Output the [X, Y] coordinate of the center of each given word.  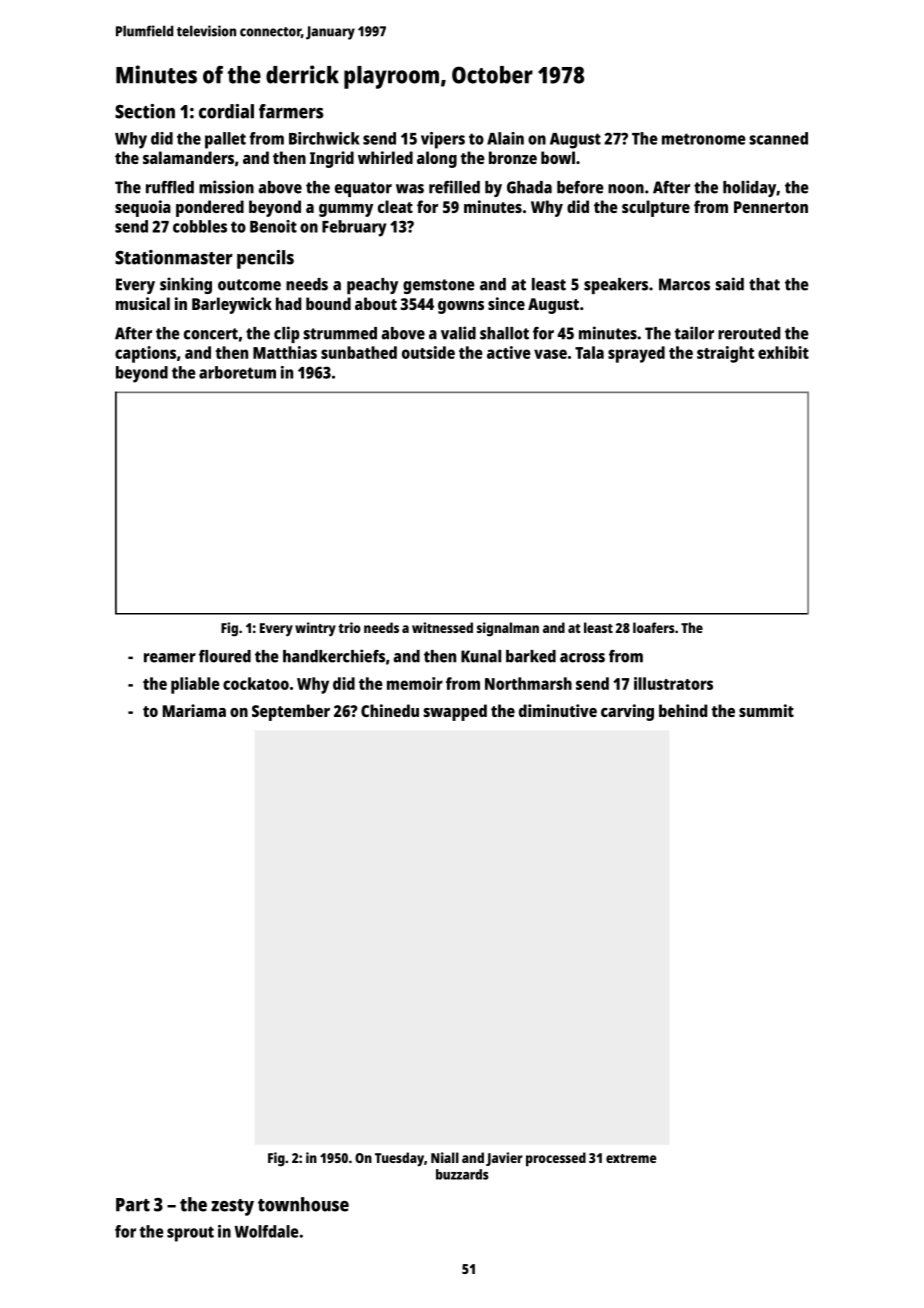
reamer [170, 658]
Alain [505, 138]
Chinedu [390, 710]
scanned [779, 138]
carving [627, 712]
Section [145, 111]
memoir [415, 683]
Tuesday [399, 1159]
